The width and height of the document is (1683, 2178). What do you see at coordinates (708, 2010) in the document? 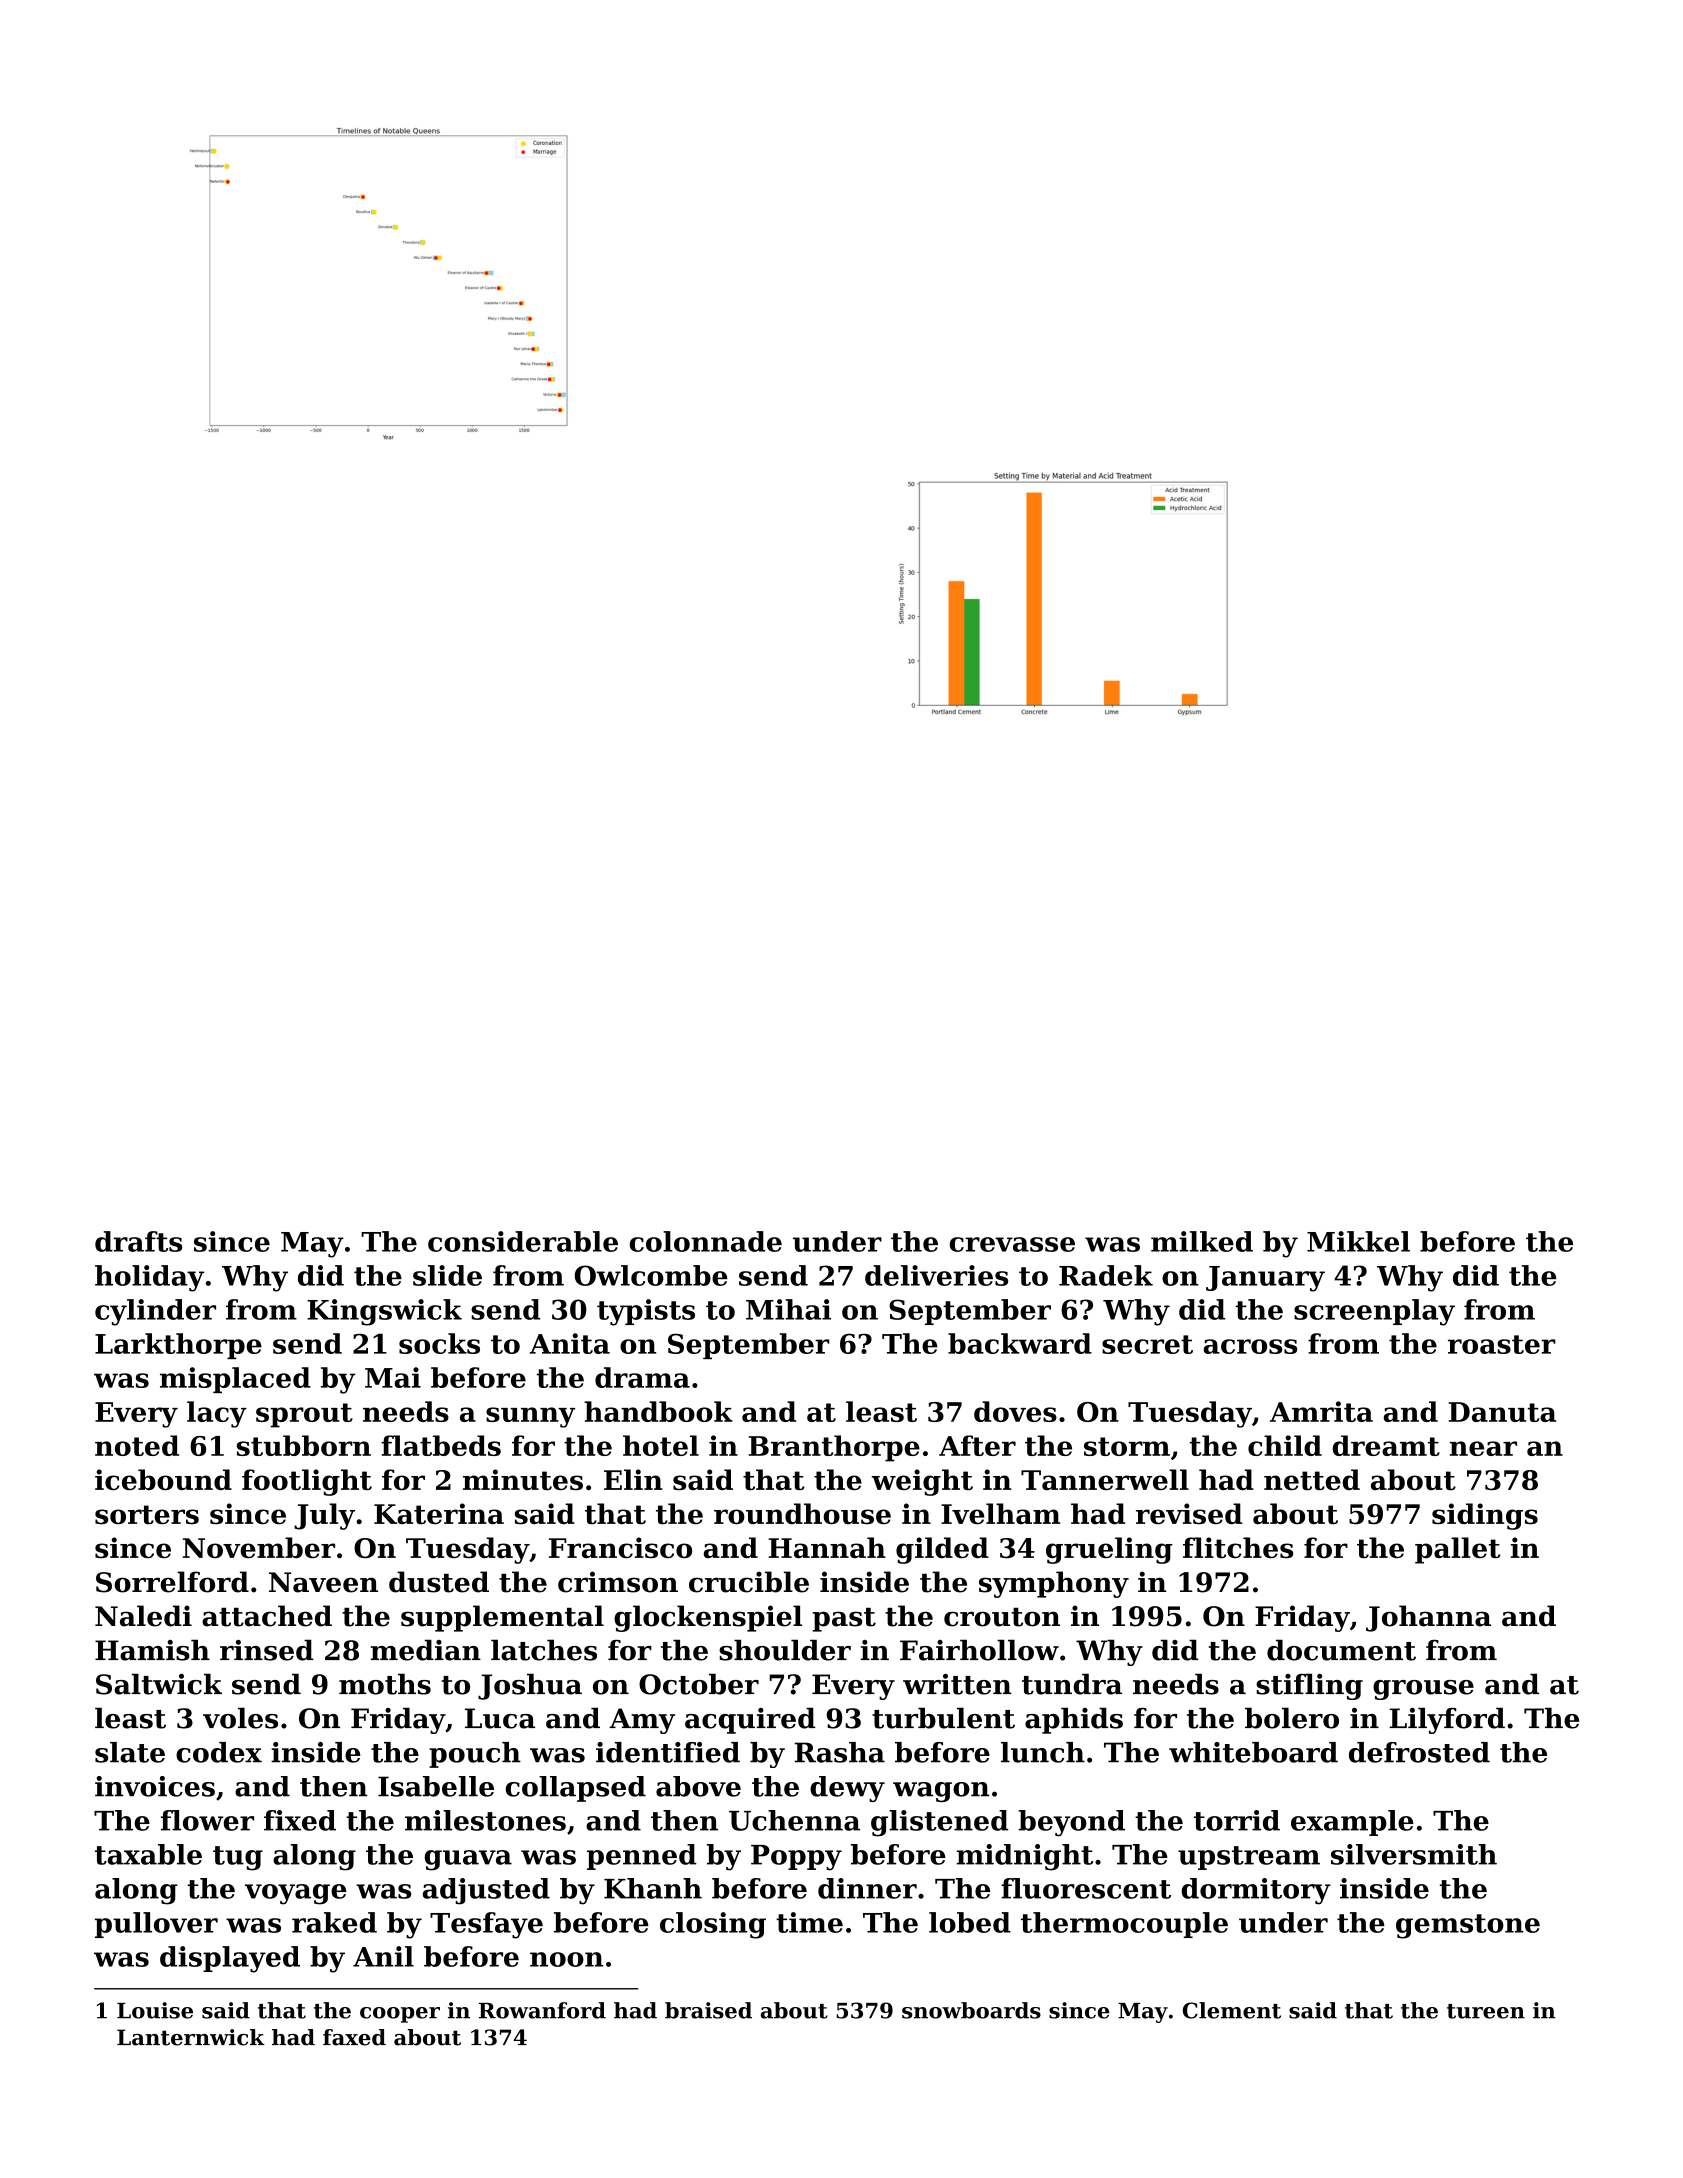
I see `braised` at bounding box center [708, 2010].
